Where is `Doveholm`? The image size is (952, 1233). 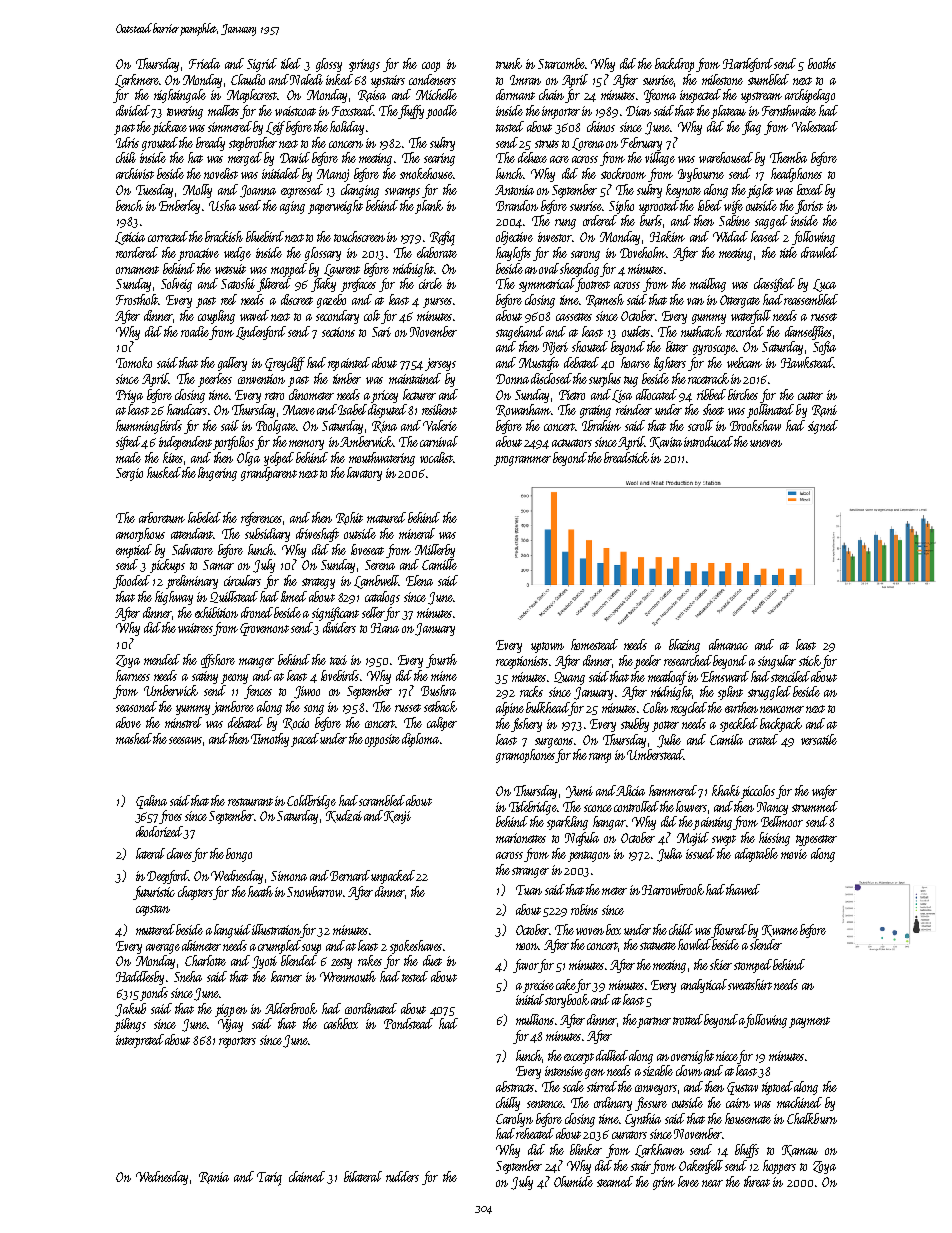
Doveholm is located at coordinates (643, 252).
